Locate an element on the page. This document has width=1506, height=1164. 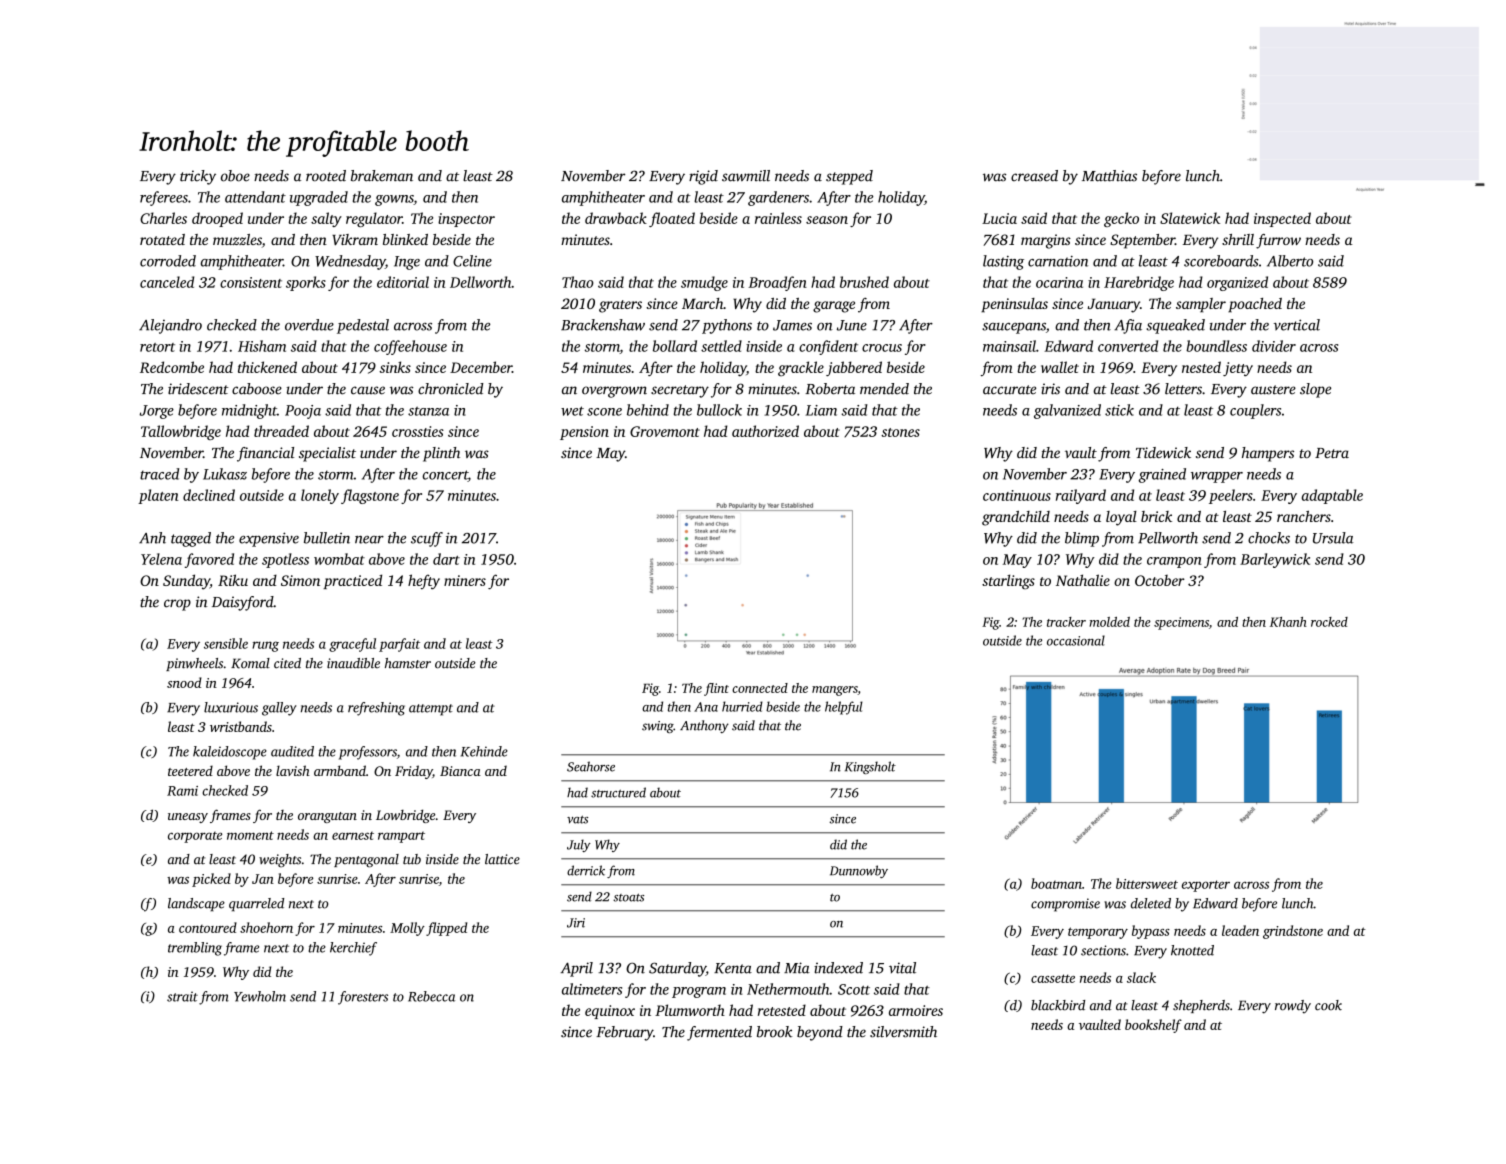
foresters is located at coordinates (363, 998).
